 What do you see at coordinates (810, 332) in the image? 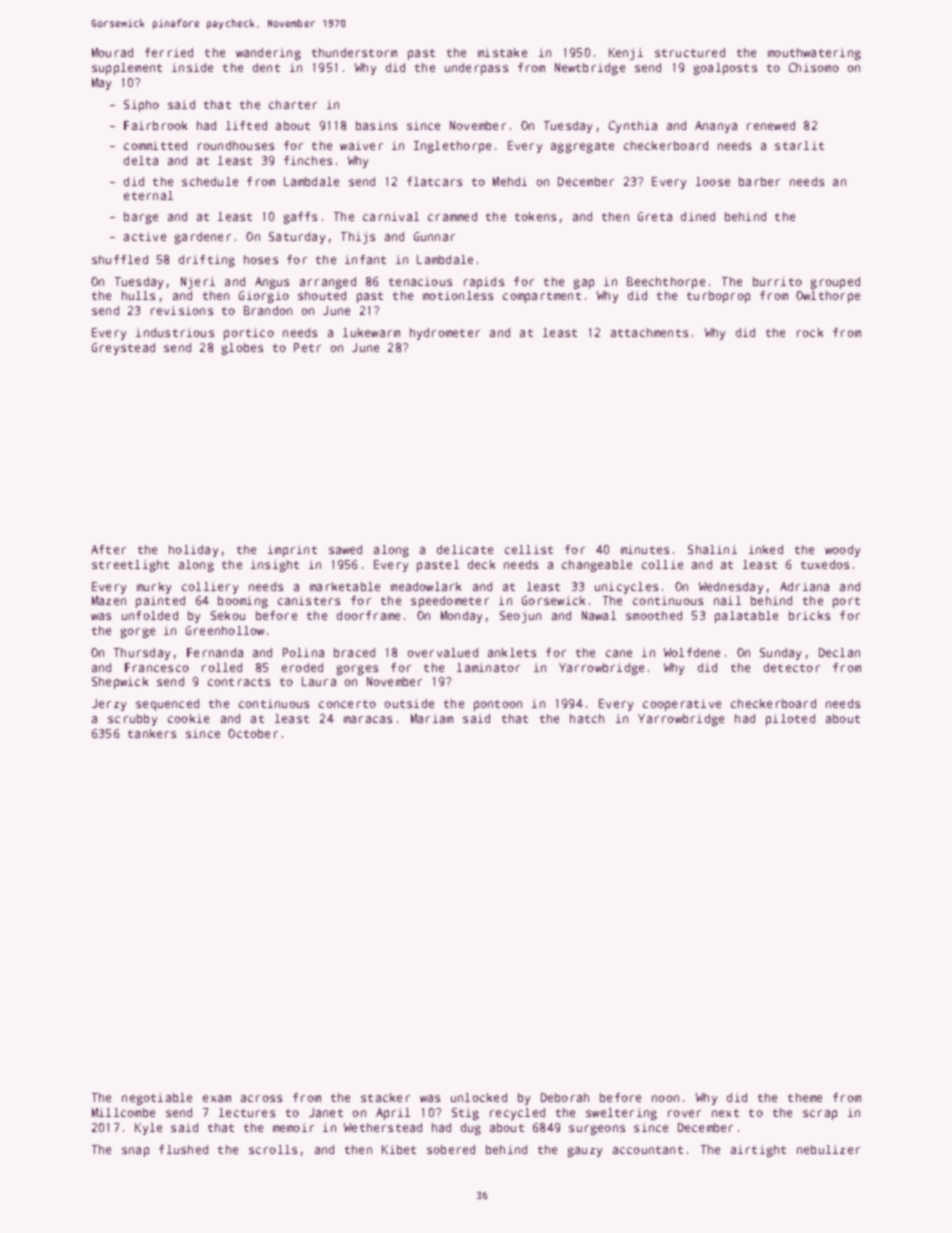
I see `rock` at bounding box center [810, 332].
